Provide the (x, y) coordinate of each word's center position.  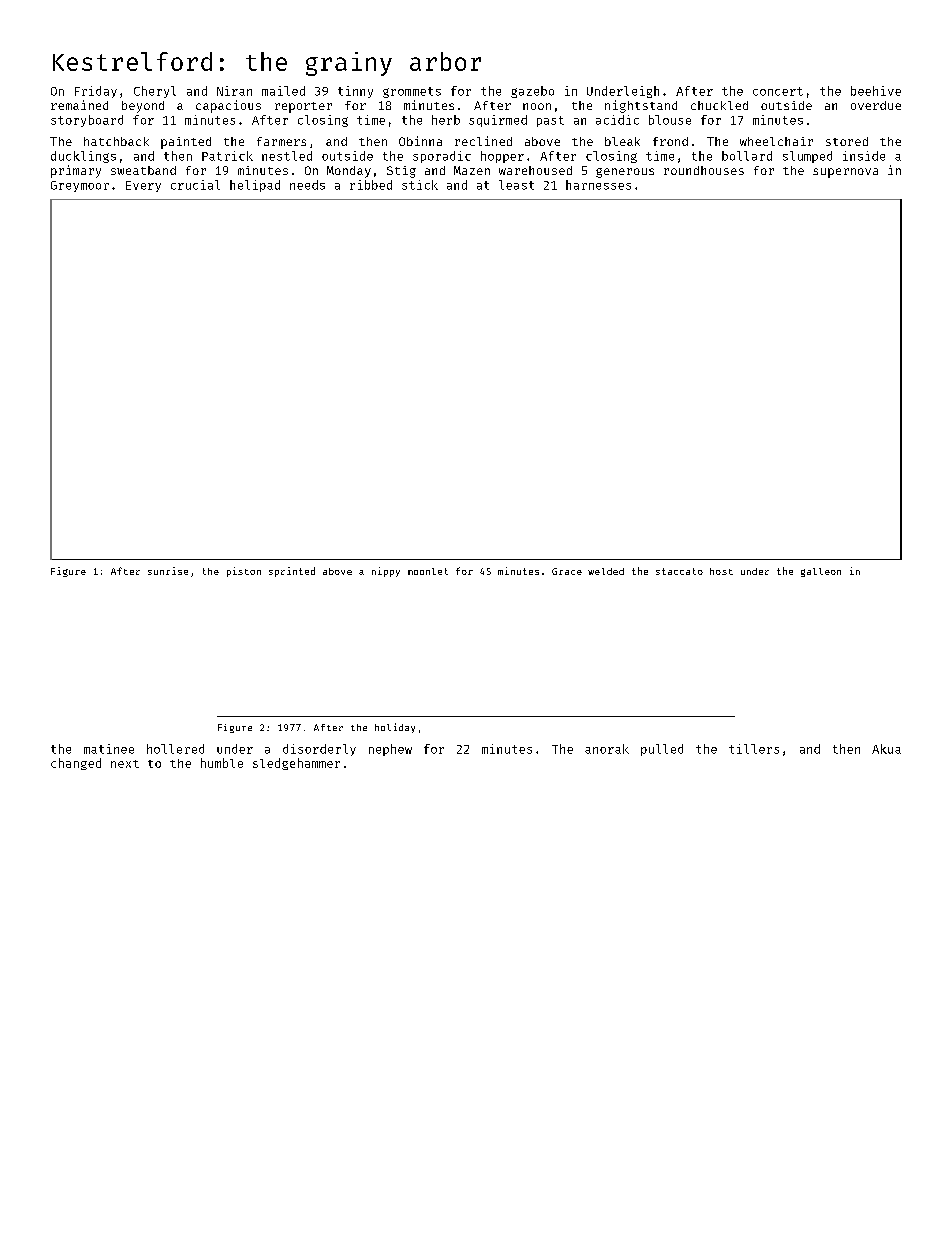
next (125, 764)
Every (143, 186)
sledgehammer (296, 764)
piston (244, 572)
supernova (845, 173)
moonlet (428, 571)
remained (79, 105)
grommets (412, 92)
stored (847, 141)
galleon (821, 572)
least (516, 185)
